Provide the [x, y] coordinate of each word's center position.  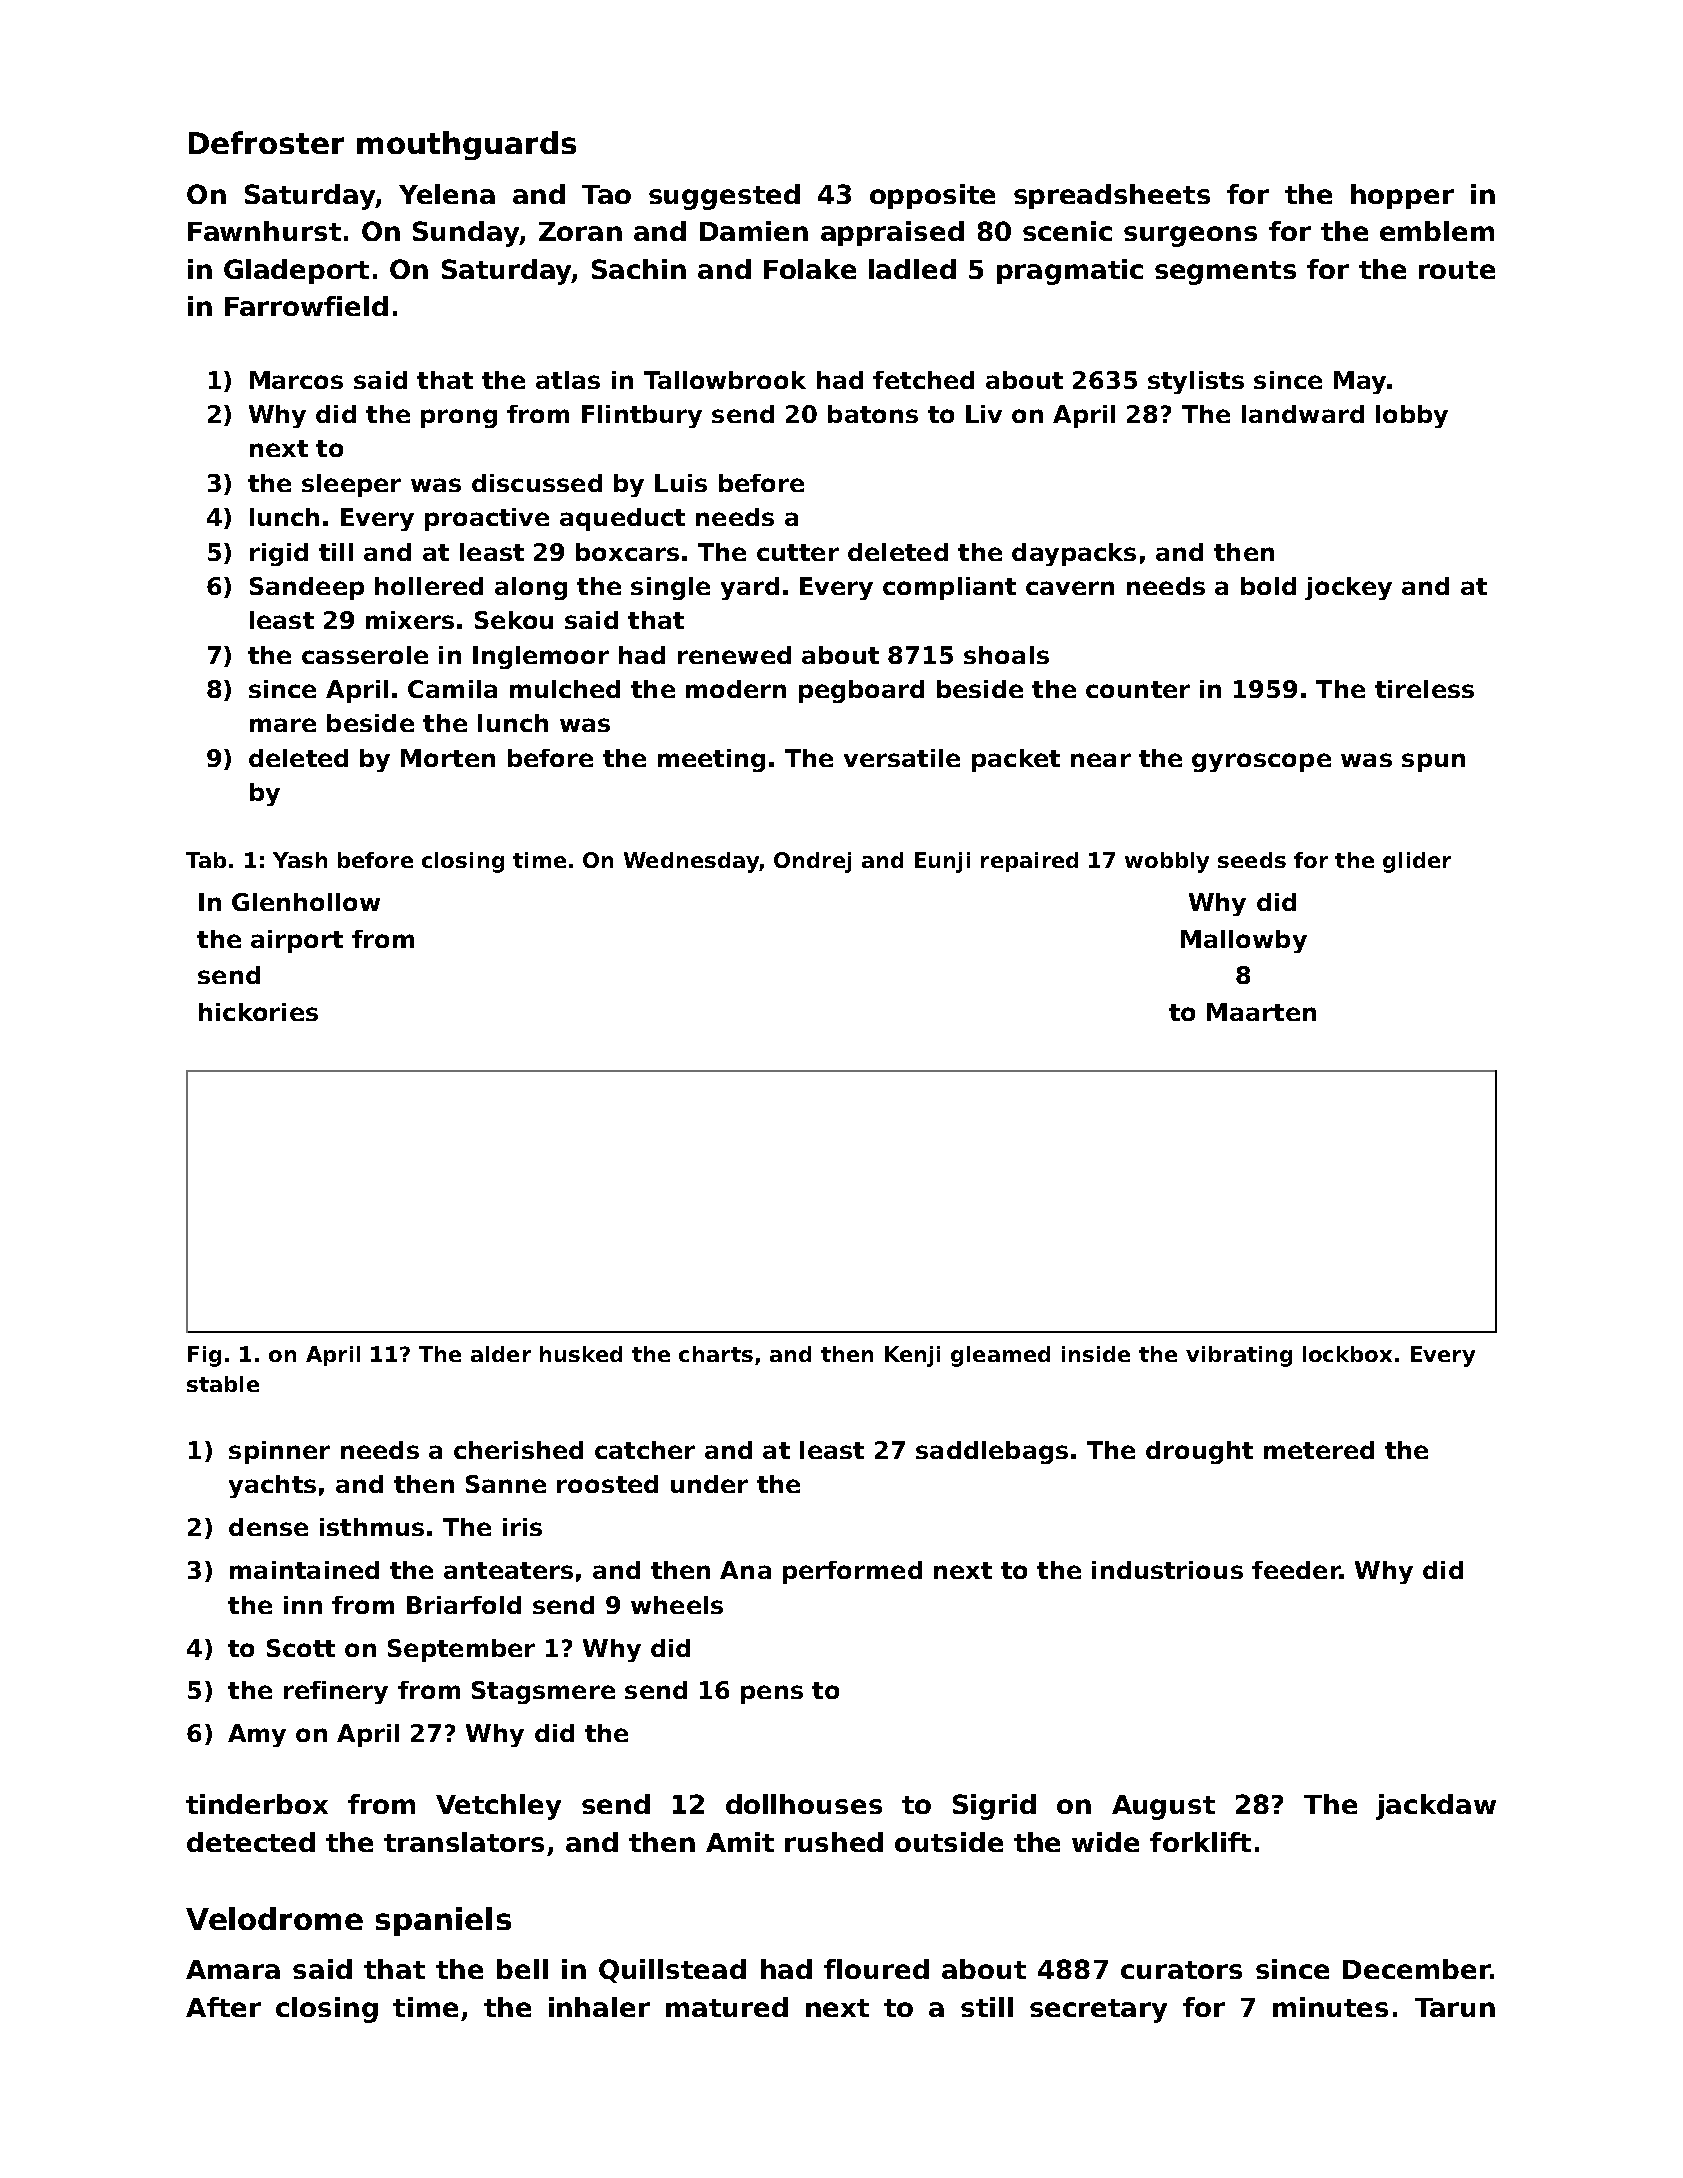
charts [716, 1354]
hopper [1402, 196]
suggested [724, 197]
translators [464, 1842]
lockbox [1347, 1354]
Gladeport [296, 271]
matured [727, 2007]
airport [297, 941]
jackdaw [1436, 1807]
